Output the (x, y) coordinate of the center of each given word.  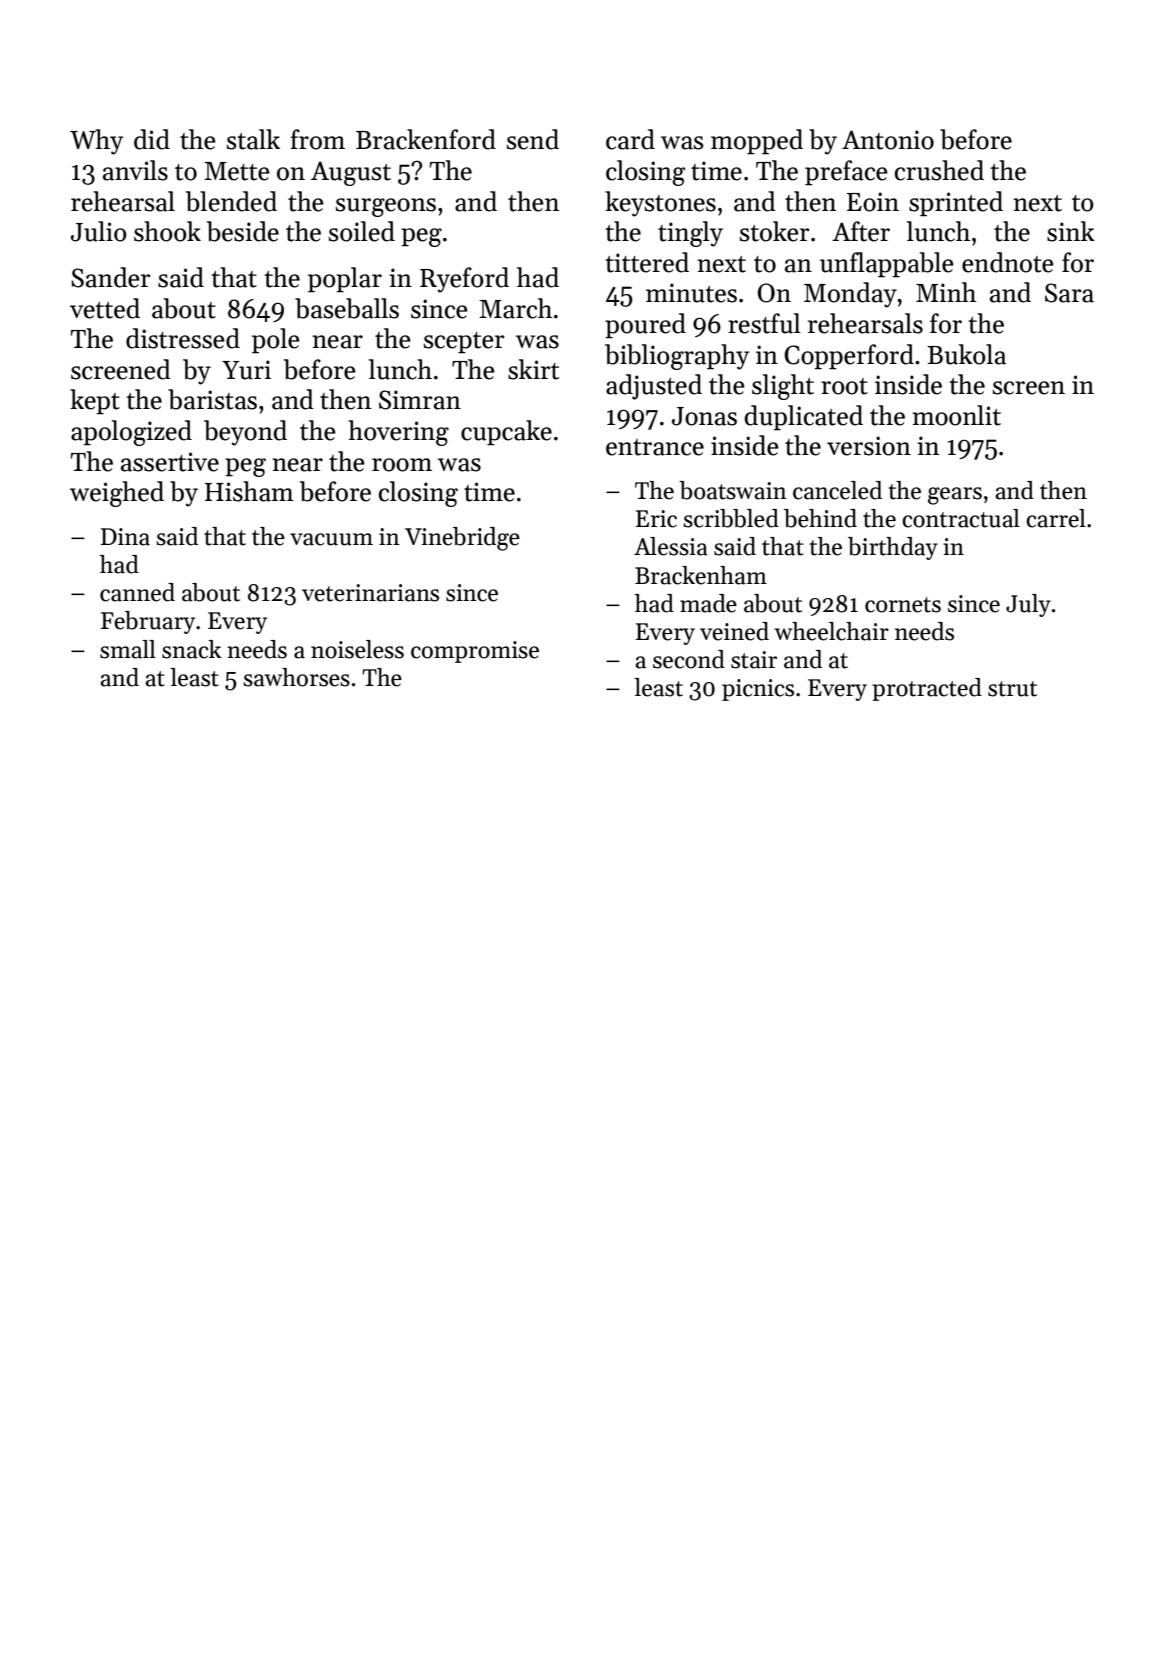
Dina (125, 537)
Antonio (888, 140)
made (708, 603)
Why (96, 142)
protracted (927, 689)
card (630, 139)
